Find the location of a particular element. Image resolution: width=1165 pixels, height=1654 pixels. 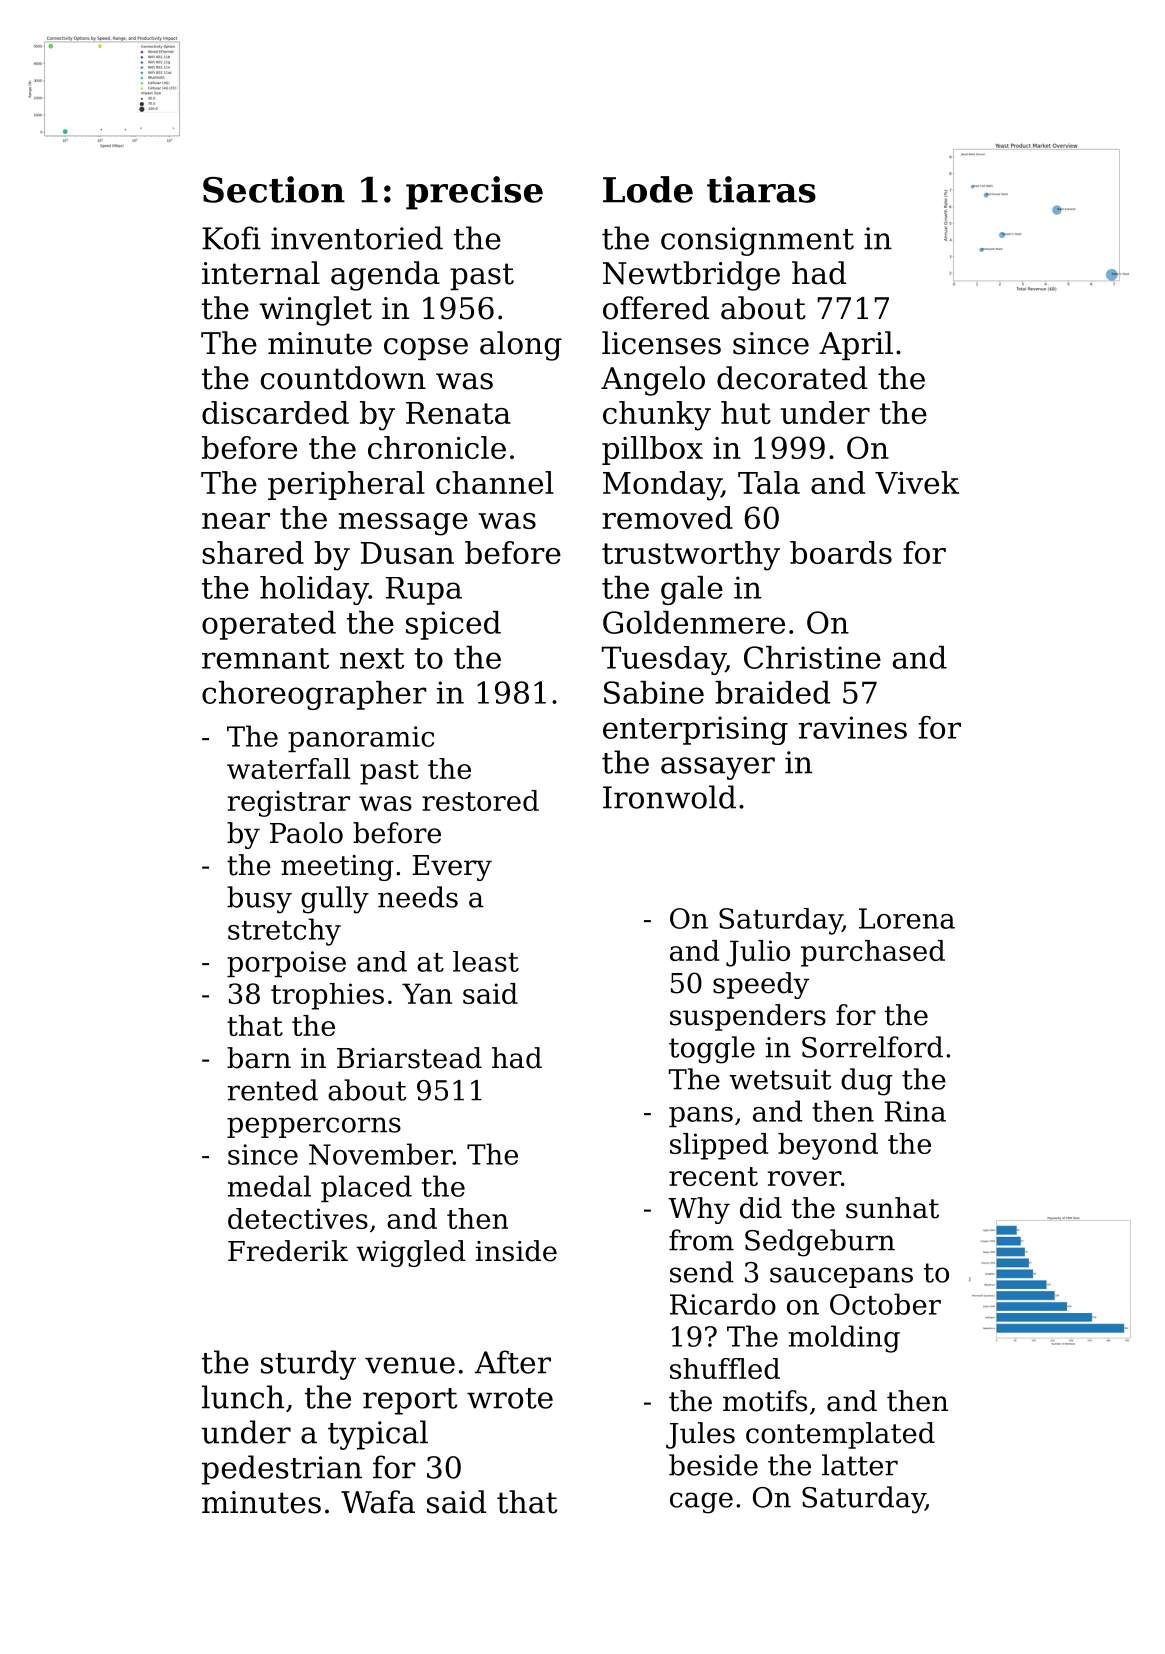

slipped is located at coordinates (719, 1146).
